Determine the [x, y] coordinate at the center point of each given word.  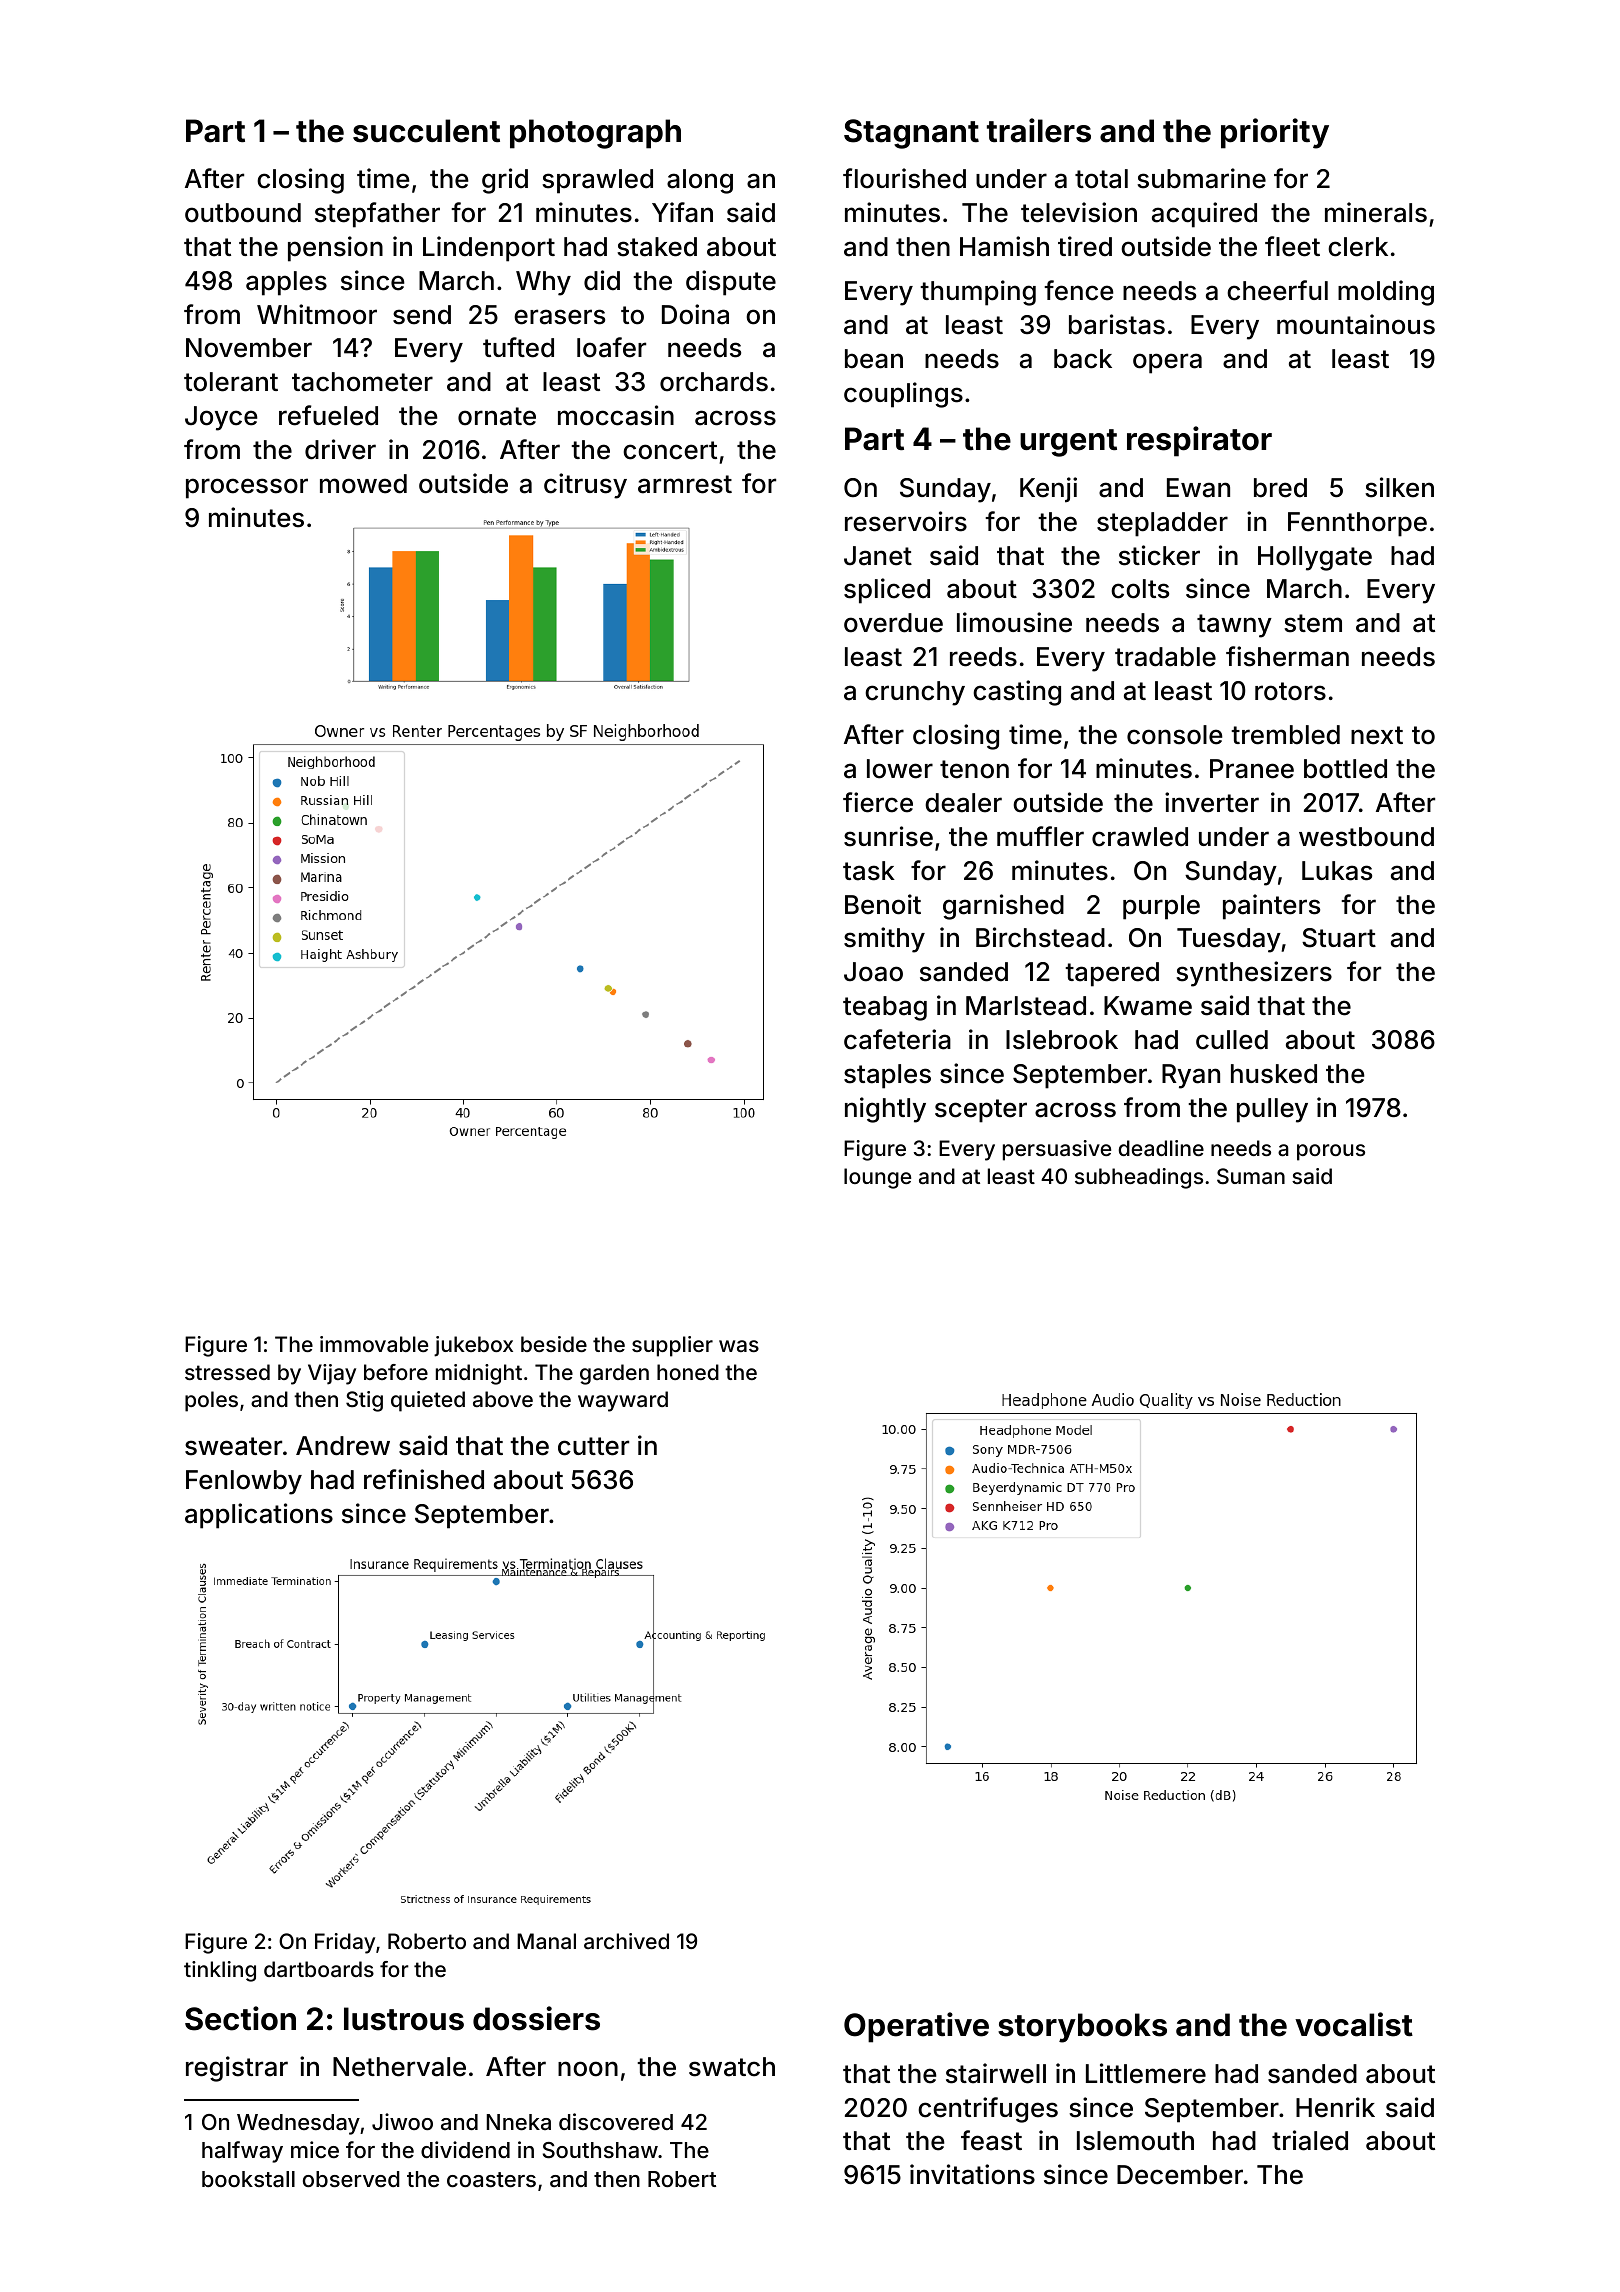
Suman [1251, 1176]
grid [505, 181]
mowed [363, 484]
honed [688, 1372]
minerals [1376, 212]
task [869, 871]
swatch [732, 2067]
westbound [1366, 837]
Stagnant [911, 134]
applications [259, 1516]
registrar [237, 2069]
